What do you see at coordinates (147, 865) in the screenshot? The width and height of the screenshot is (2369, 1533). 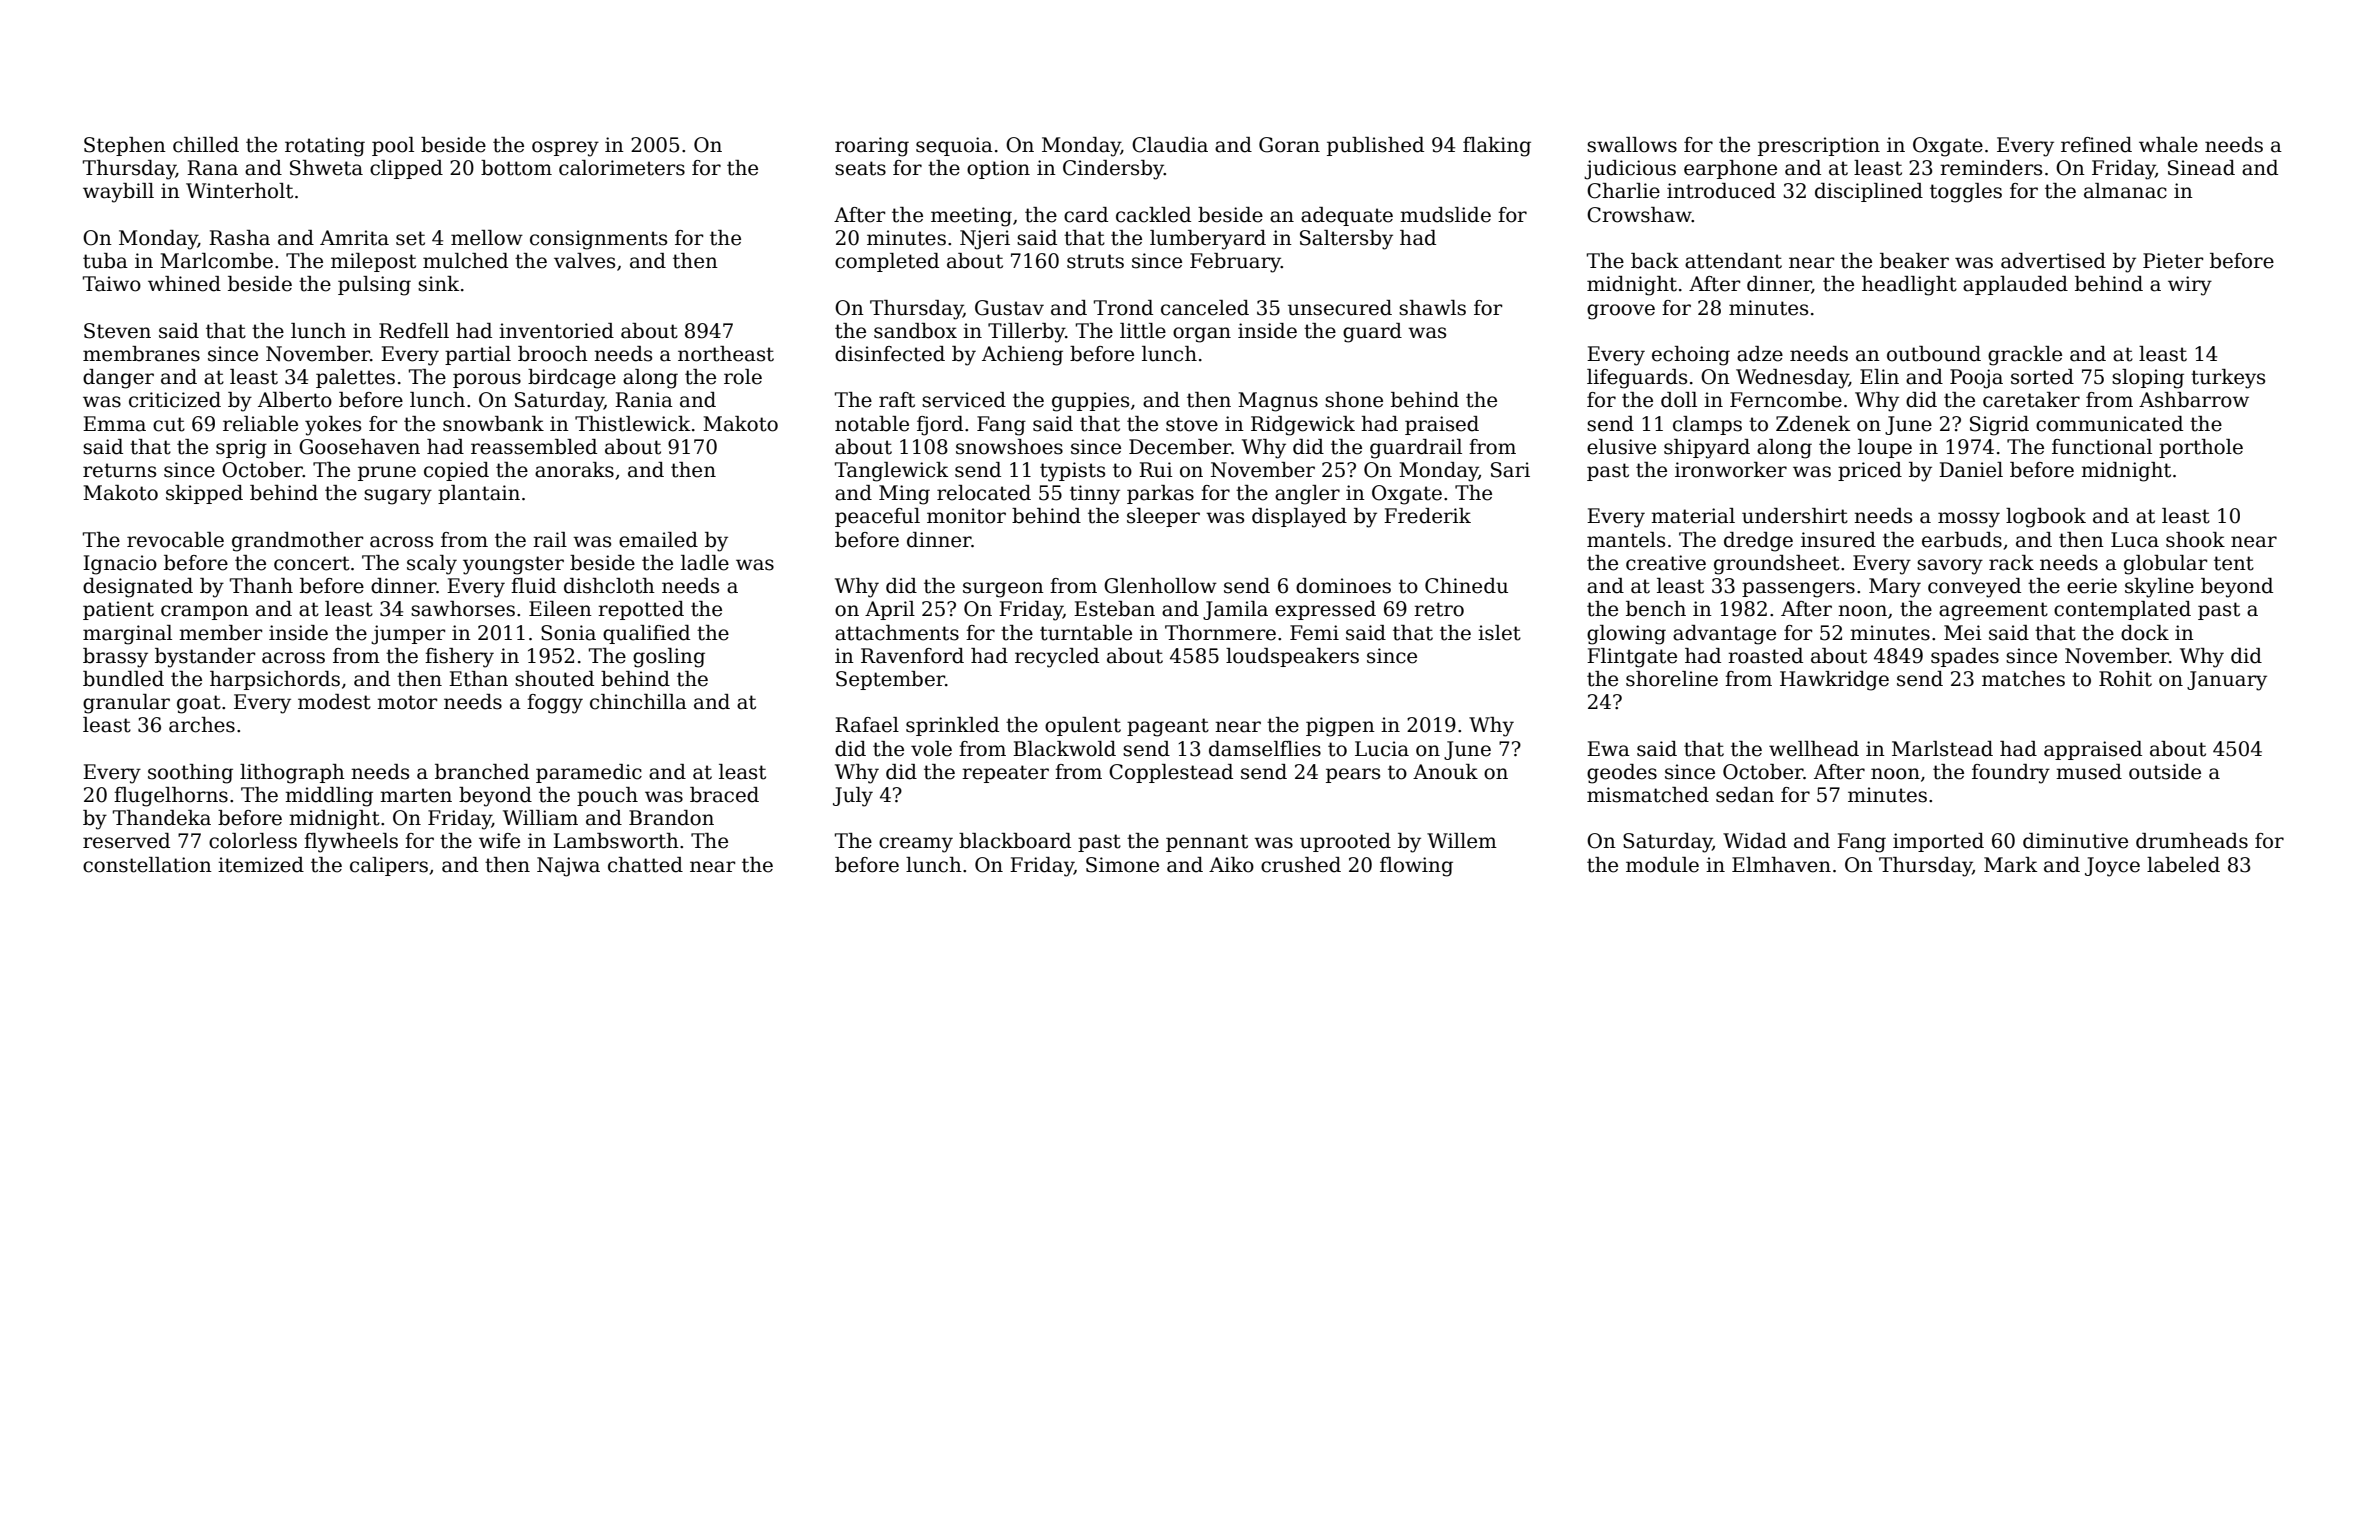 I see `constellation` at bounding box center [147, 865].
